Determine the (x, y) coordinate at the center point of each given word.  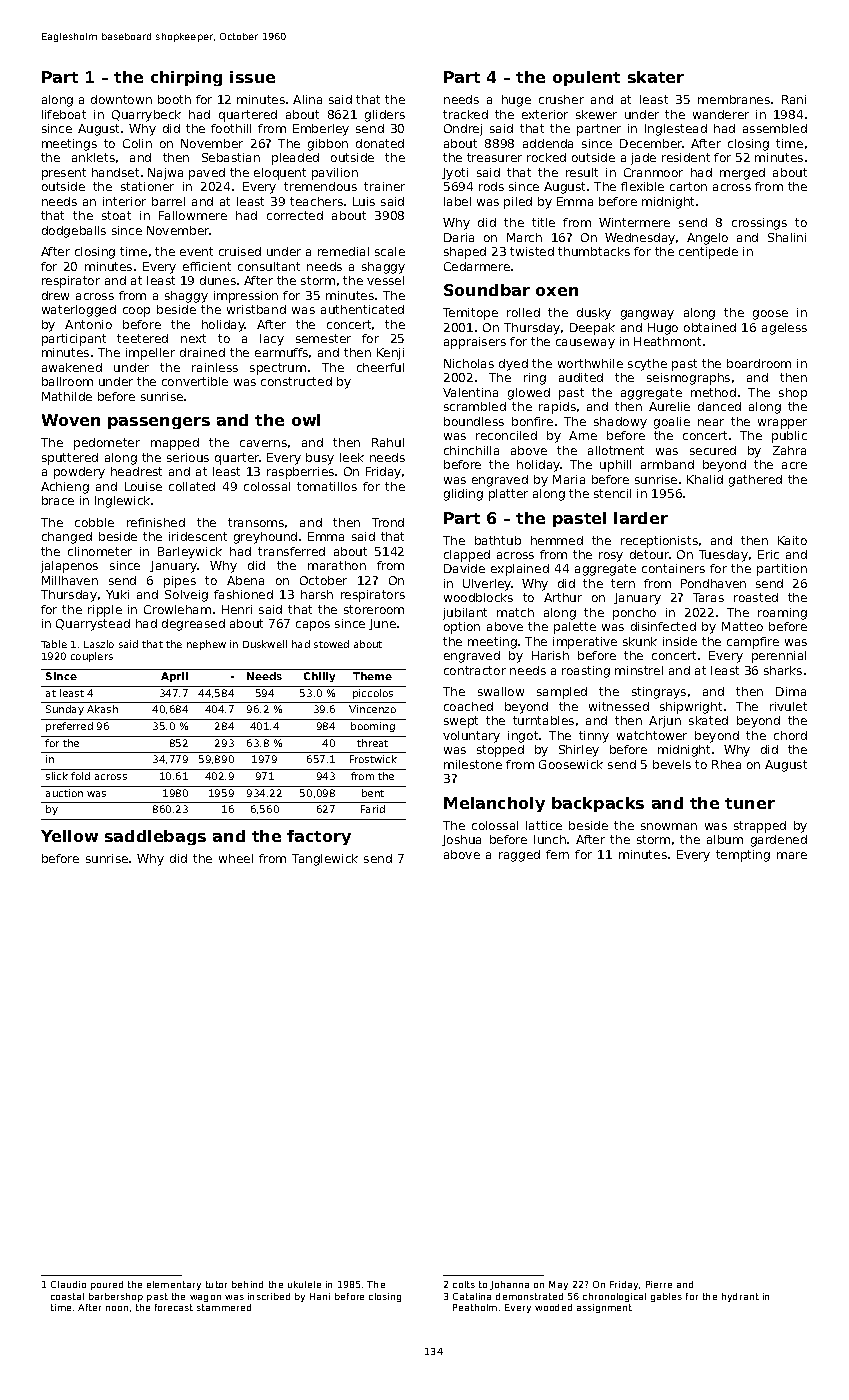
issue (252, 77)
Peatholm (475, 1307)
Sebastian (231, 157)
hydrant (740, 1297)
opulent (586, 78)
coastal (67, 1296)
